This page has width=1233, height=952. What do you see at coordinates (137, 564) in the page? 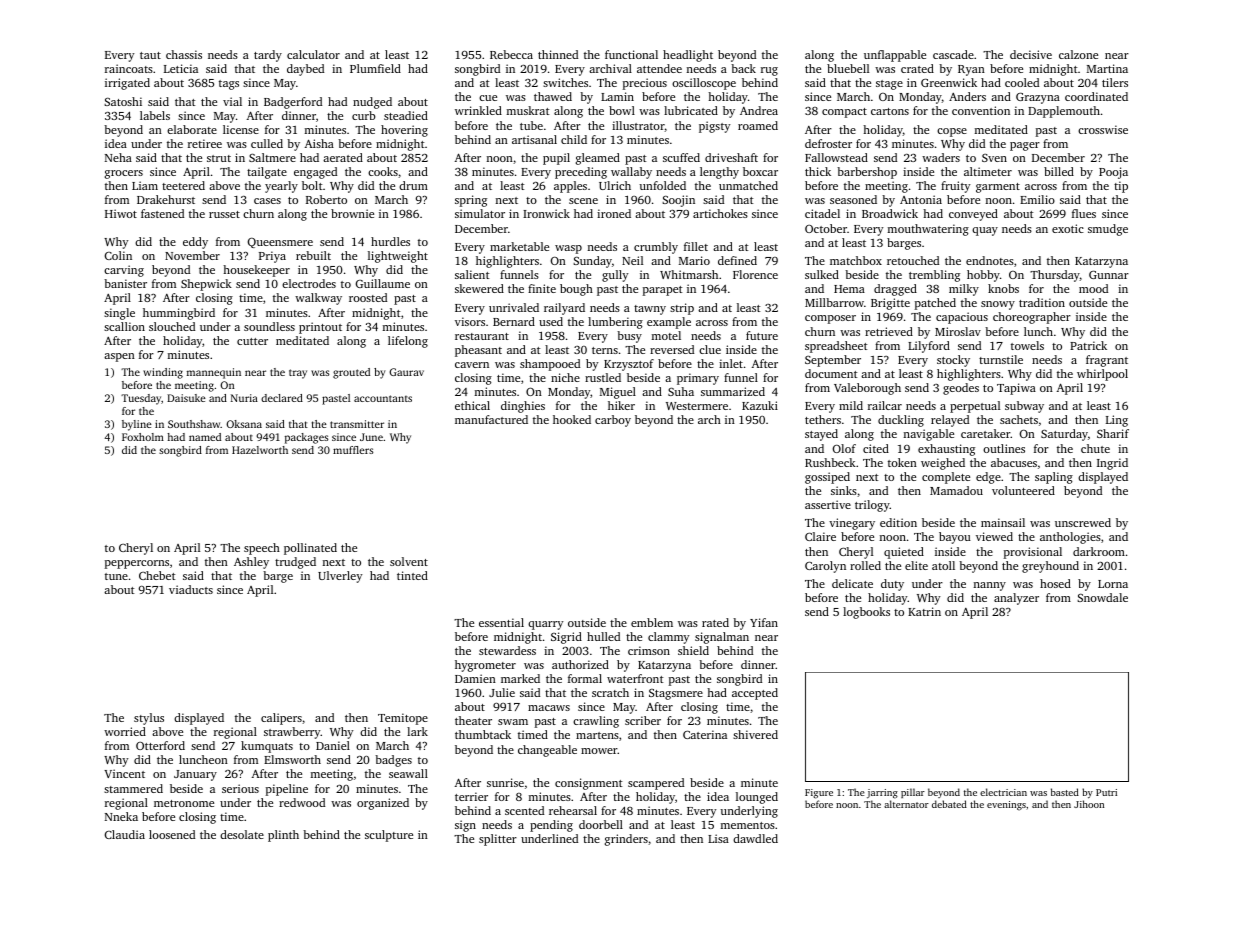
I see `peppercorns` at bounding box center [137, 564].
